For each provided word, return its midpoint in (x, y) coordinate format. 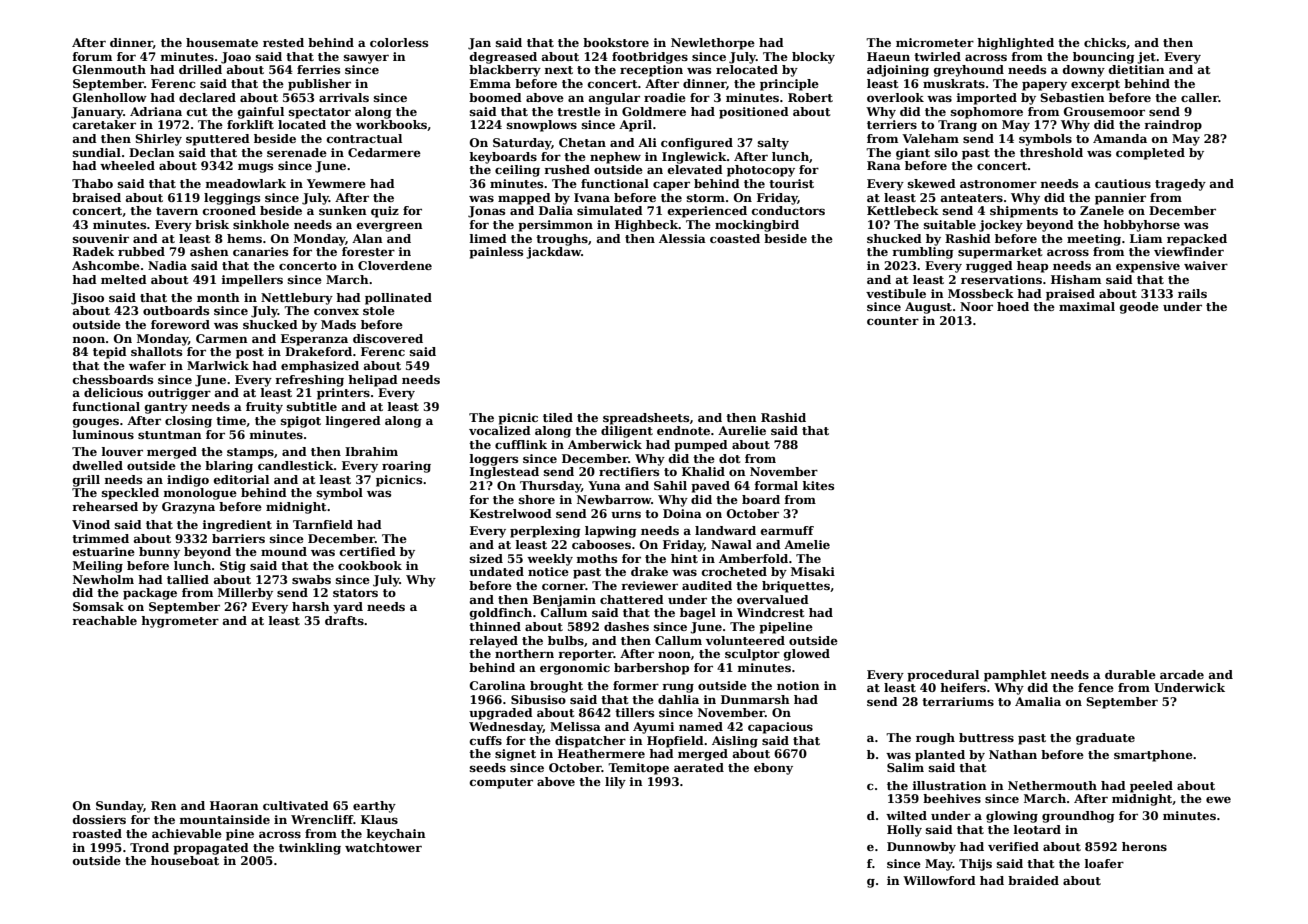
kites (818, 485)
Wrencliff (322, 819)
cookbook (370, 565)
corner (563, 586)
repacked (1197, 240)
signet (515, 755)
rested (283, 42)
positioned (754, 113)
